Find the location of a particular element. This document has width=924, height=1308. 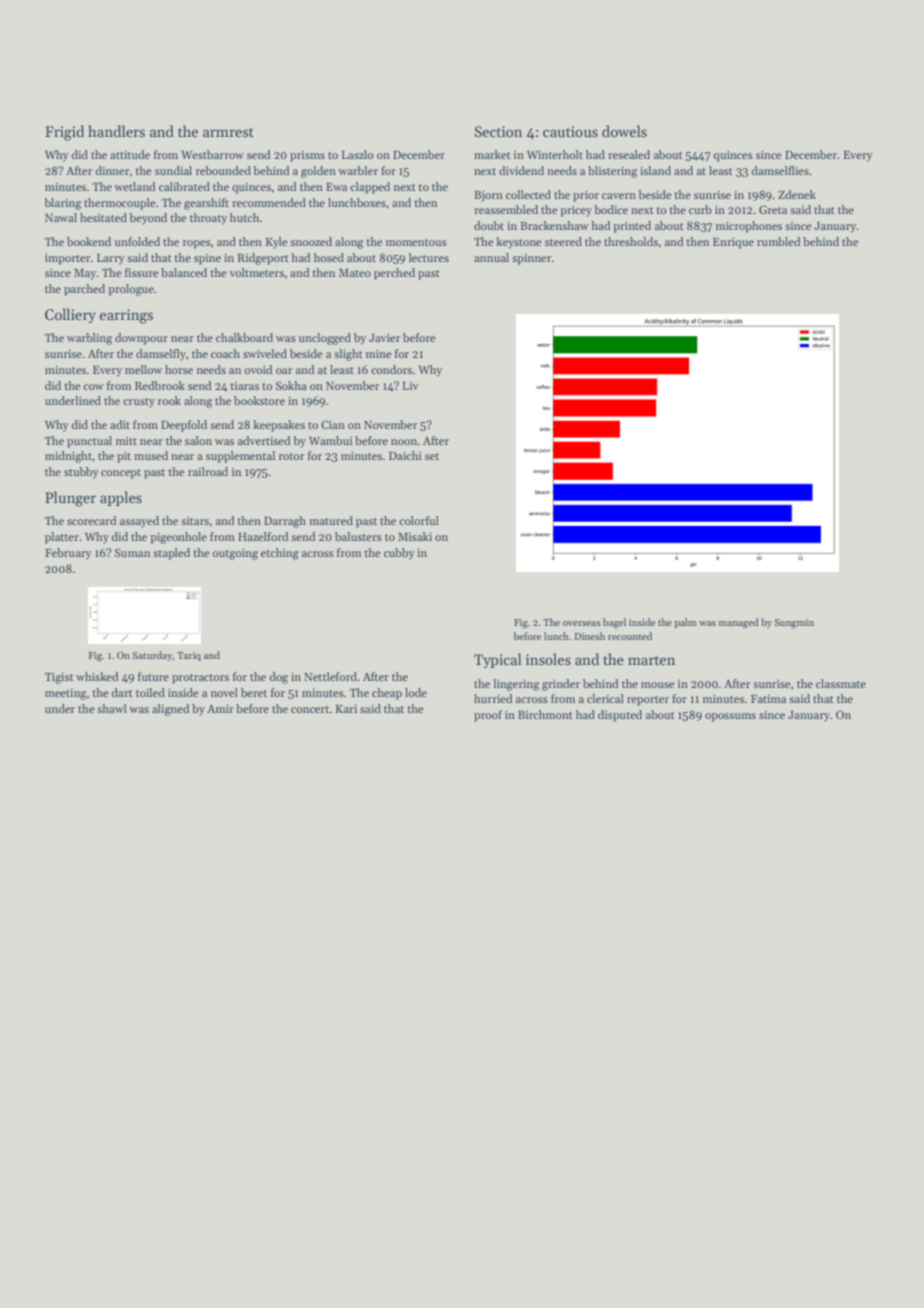

aligned is located at coordinates (171, 710).
